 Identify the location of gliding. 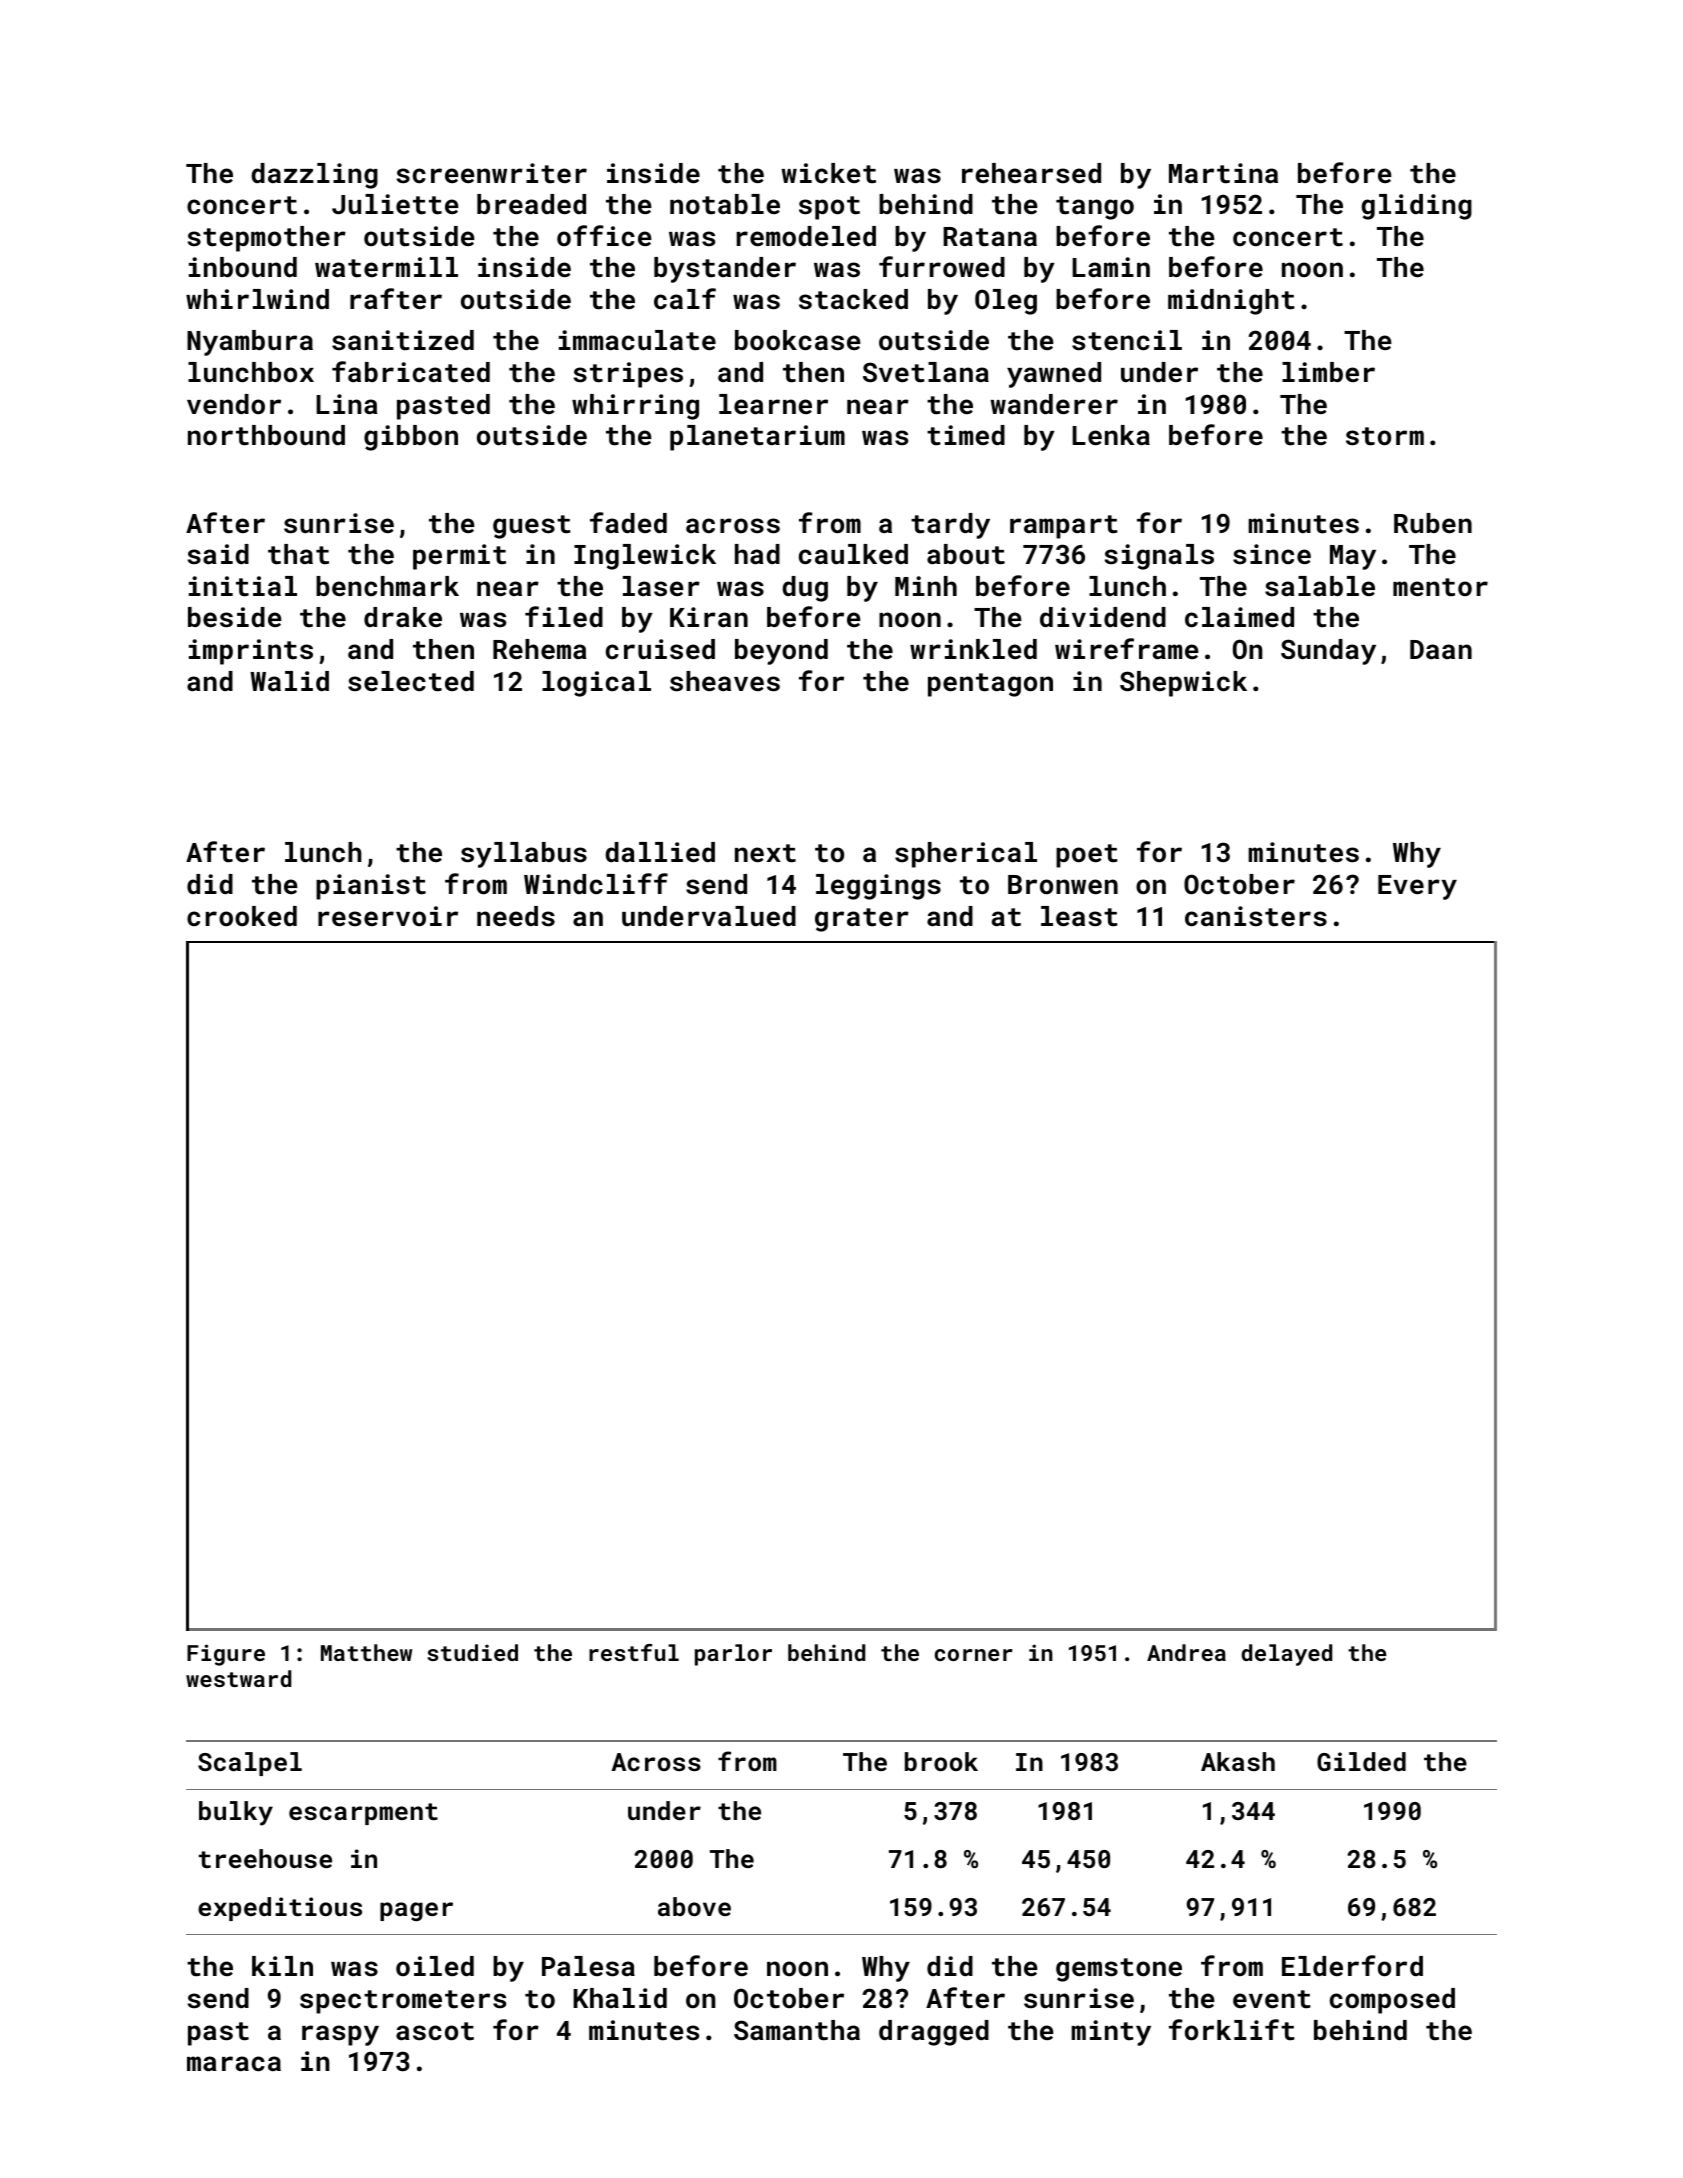
(1416, 207).
